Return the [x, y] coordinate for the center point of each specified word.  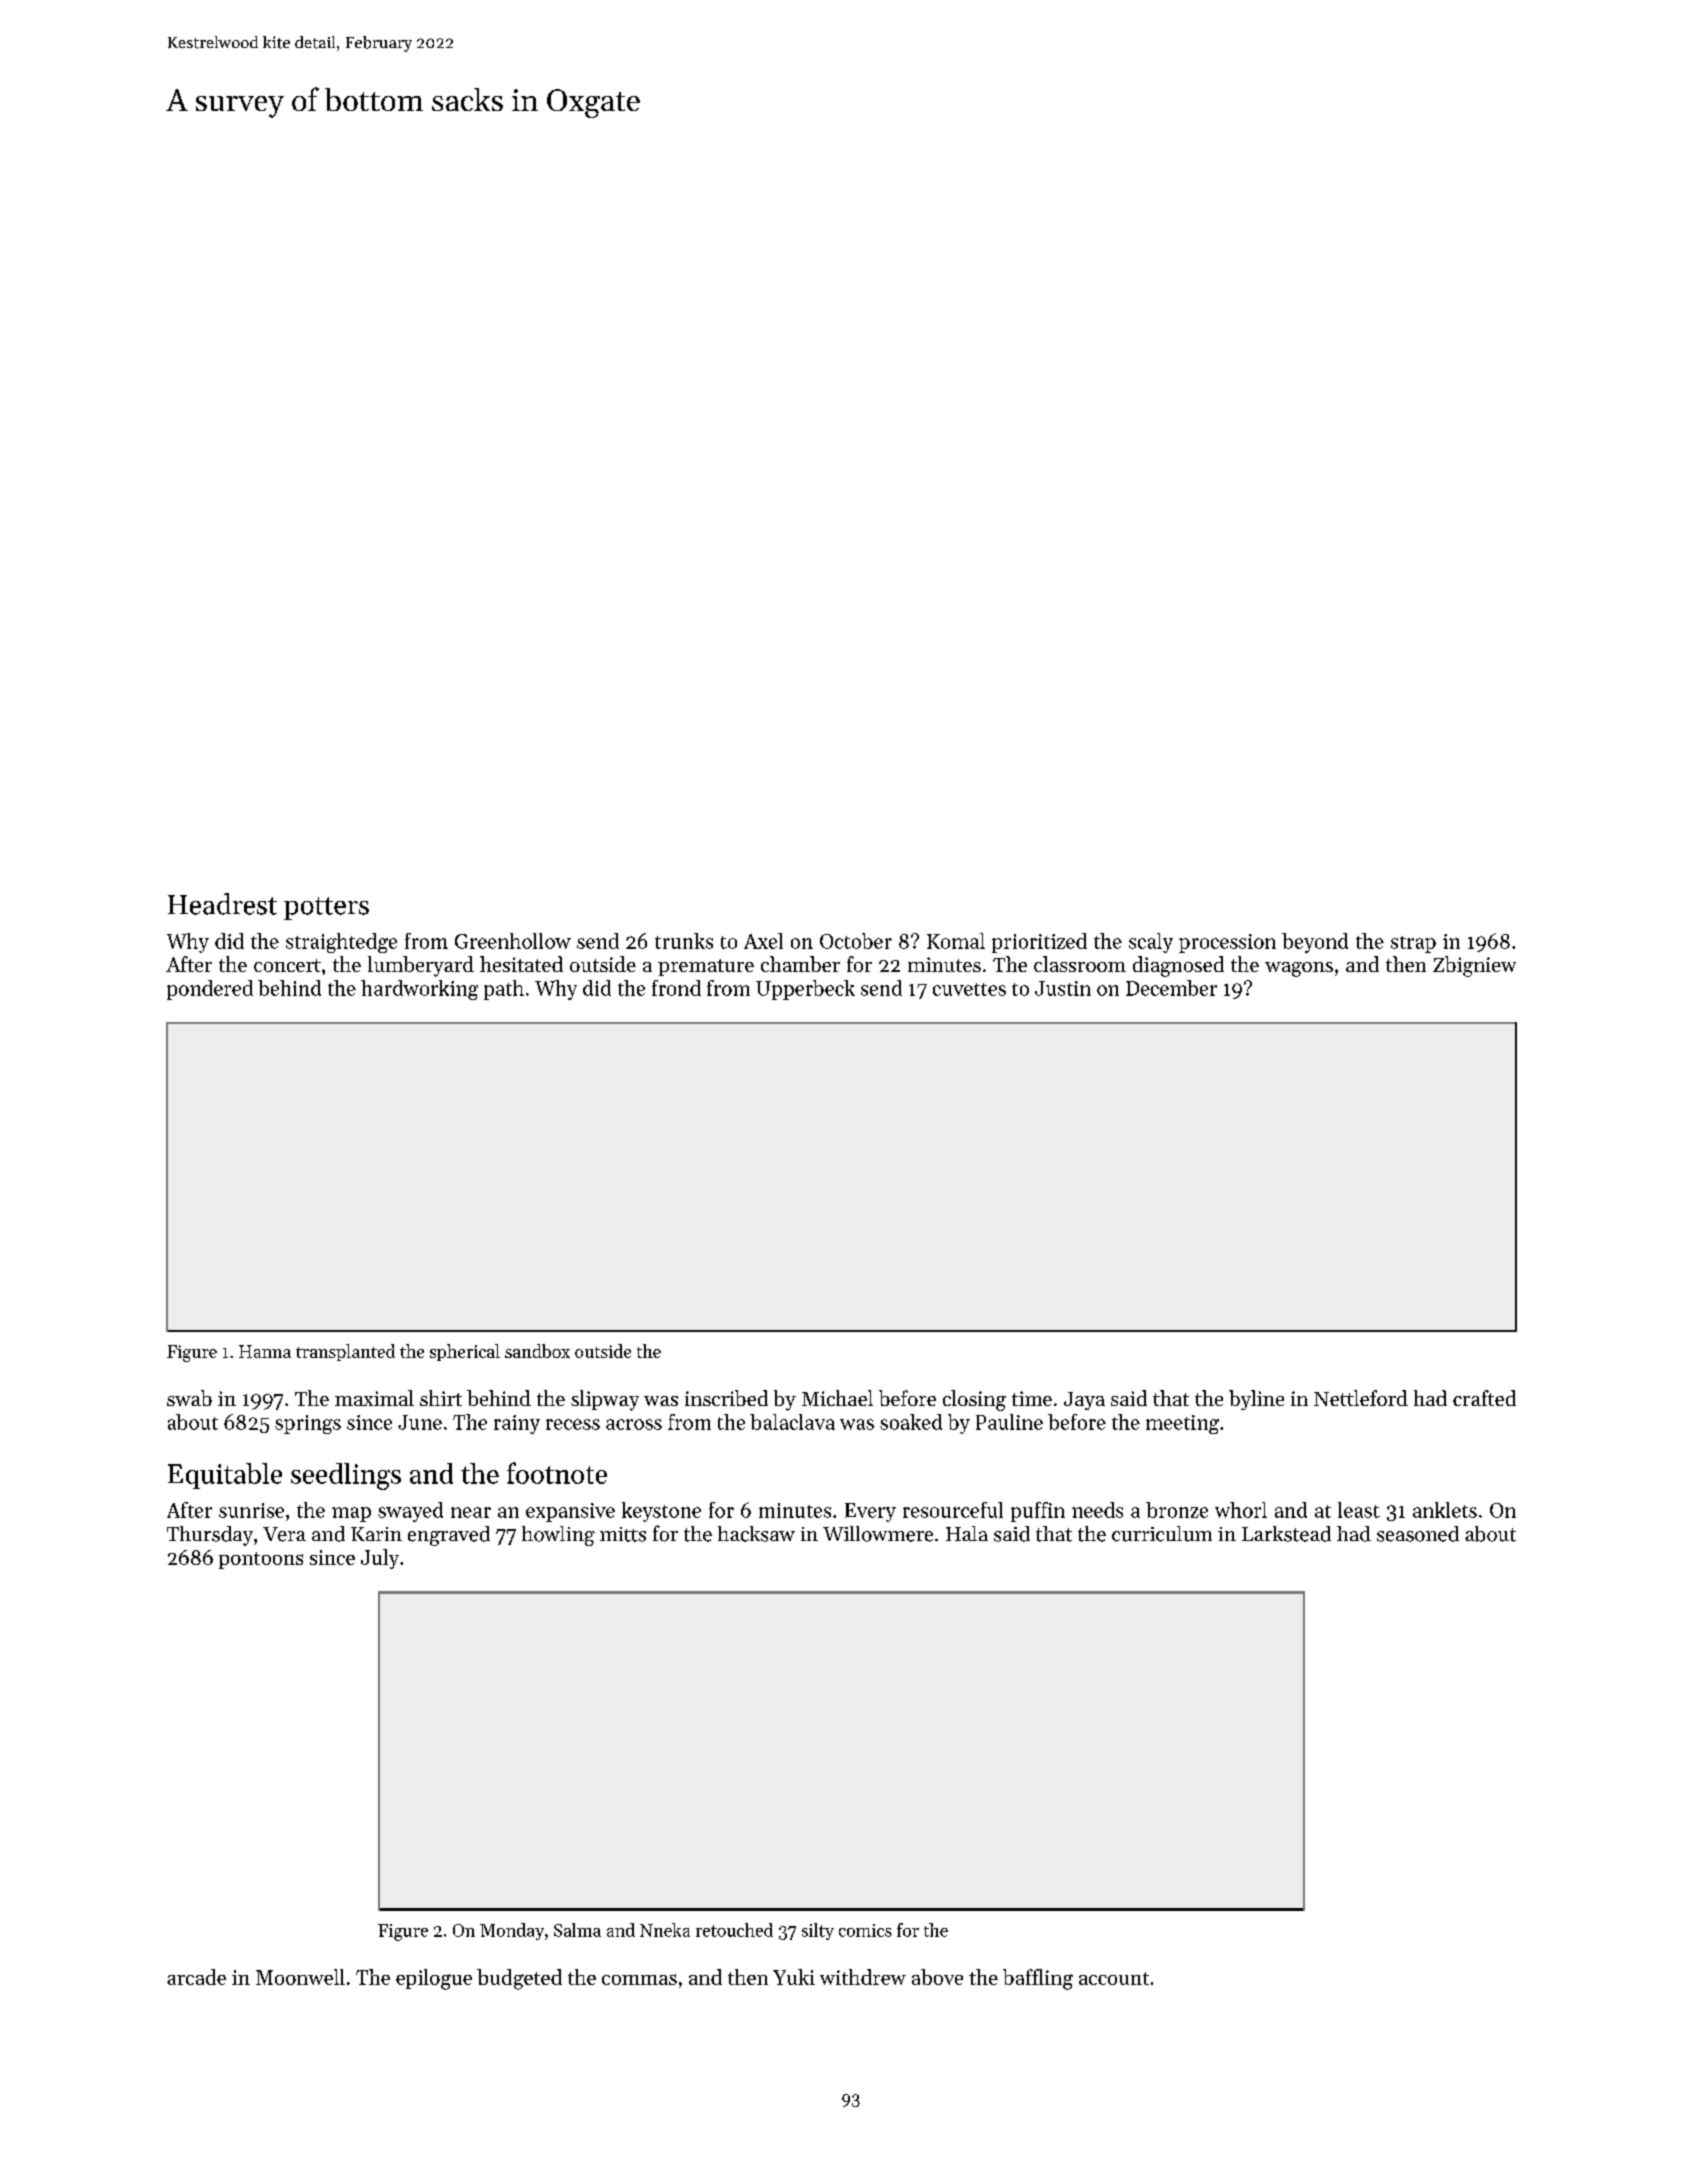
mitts [623, 1534]
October [856, 941]
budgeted [519, 1979]
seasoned [1418, 1534]
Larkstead [1286, 1534]
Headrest [222, 904]
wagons [1299, 969]
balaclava [792, 1422]
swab [189, 1398]
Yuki [794, 1977]
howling [558, 1536]
